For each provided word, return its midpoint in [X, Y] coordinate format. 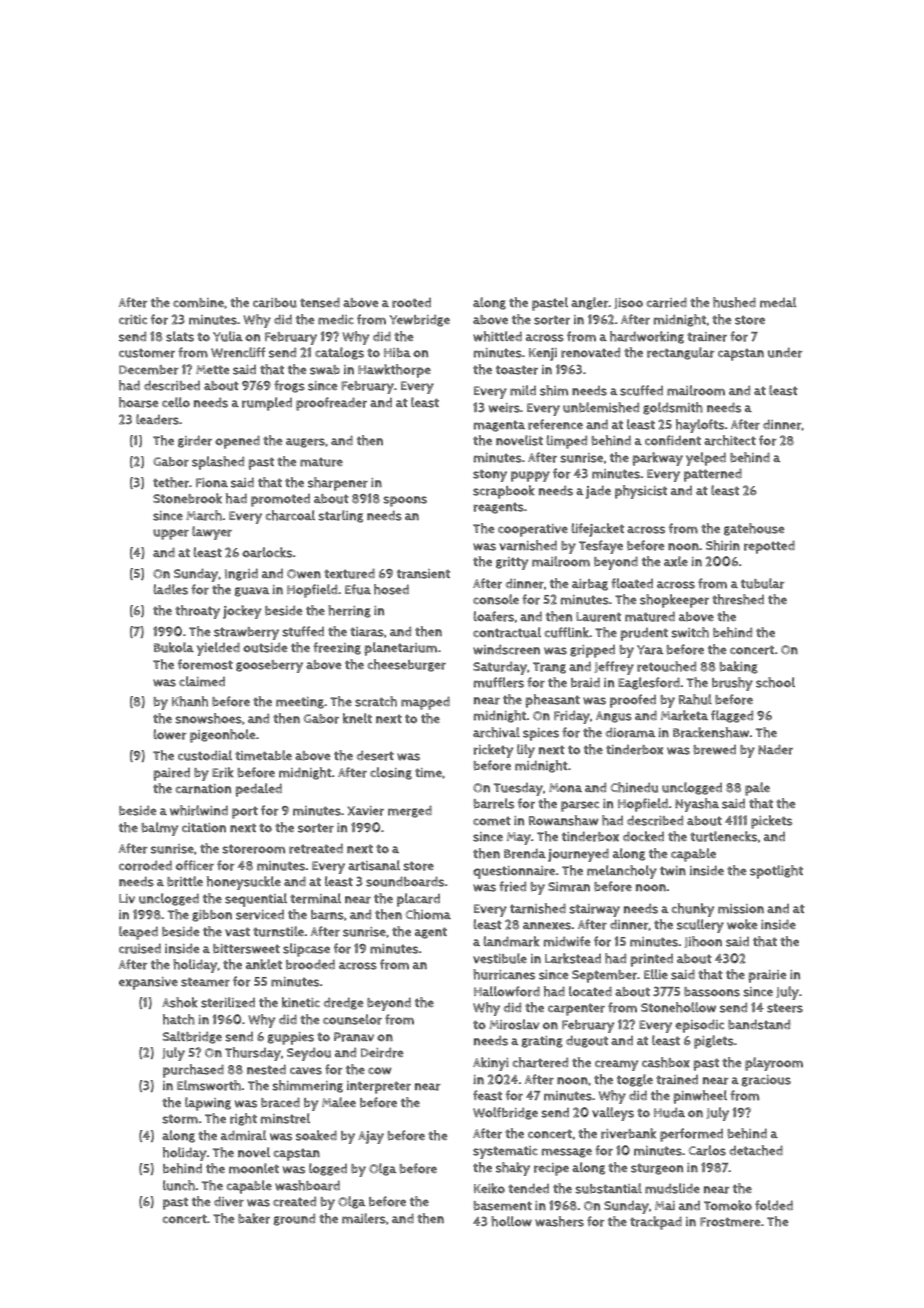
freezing [337, 648]
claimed [202, 681]
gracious [766, 1081]
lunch [179, 1185]
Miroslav [514, 1024]
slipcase [306, 950]
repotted [769, 547]
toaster [517, 370]
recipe [551, 1169]
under [785, 352]
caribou [275, 303]
